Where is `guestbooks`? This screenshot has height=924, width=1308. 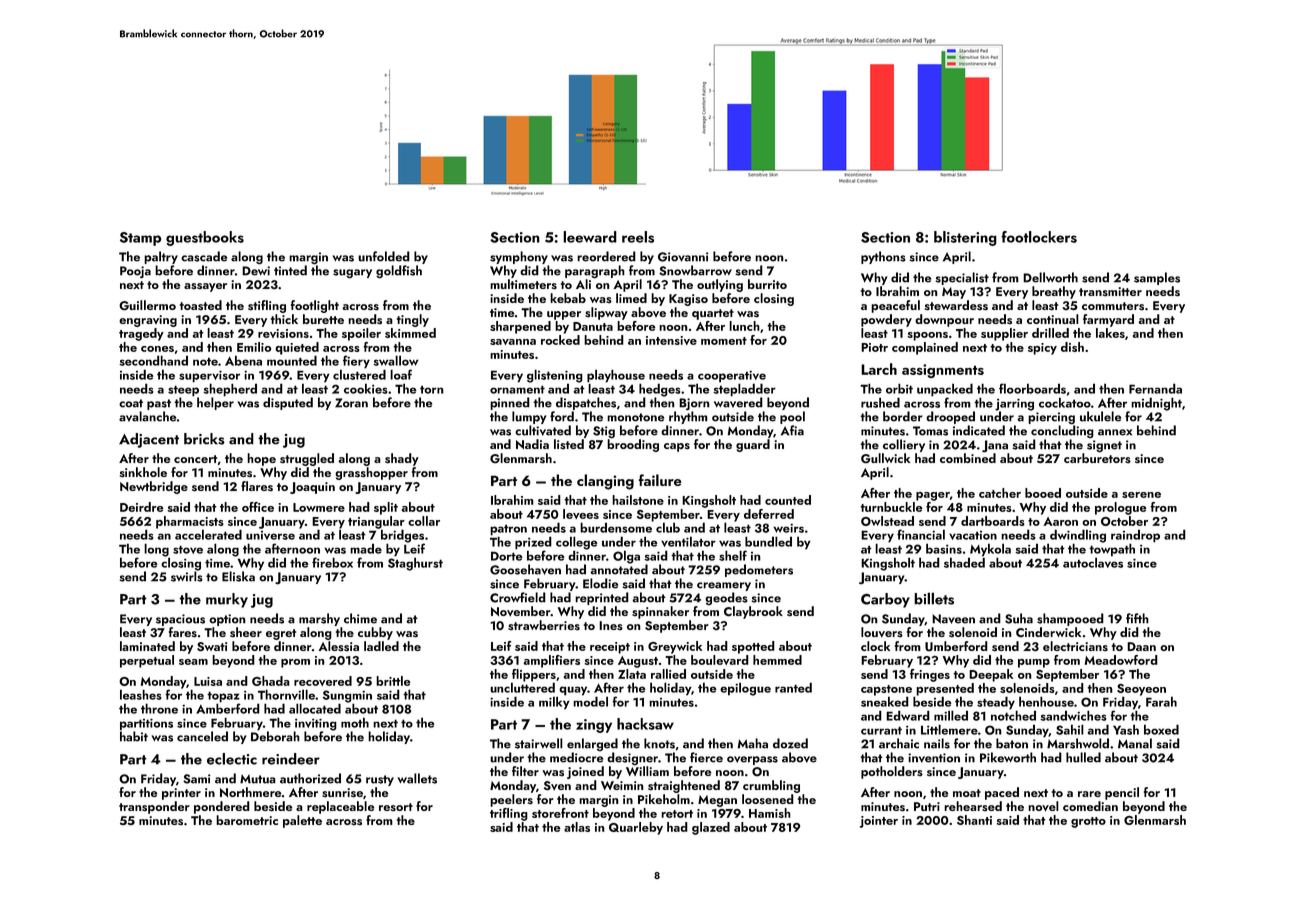 guestbooks is located at coordinates (205, 238).
